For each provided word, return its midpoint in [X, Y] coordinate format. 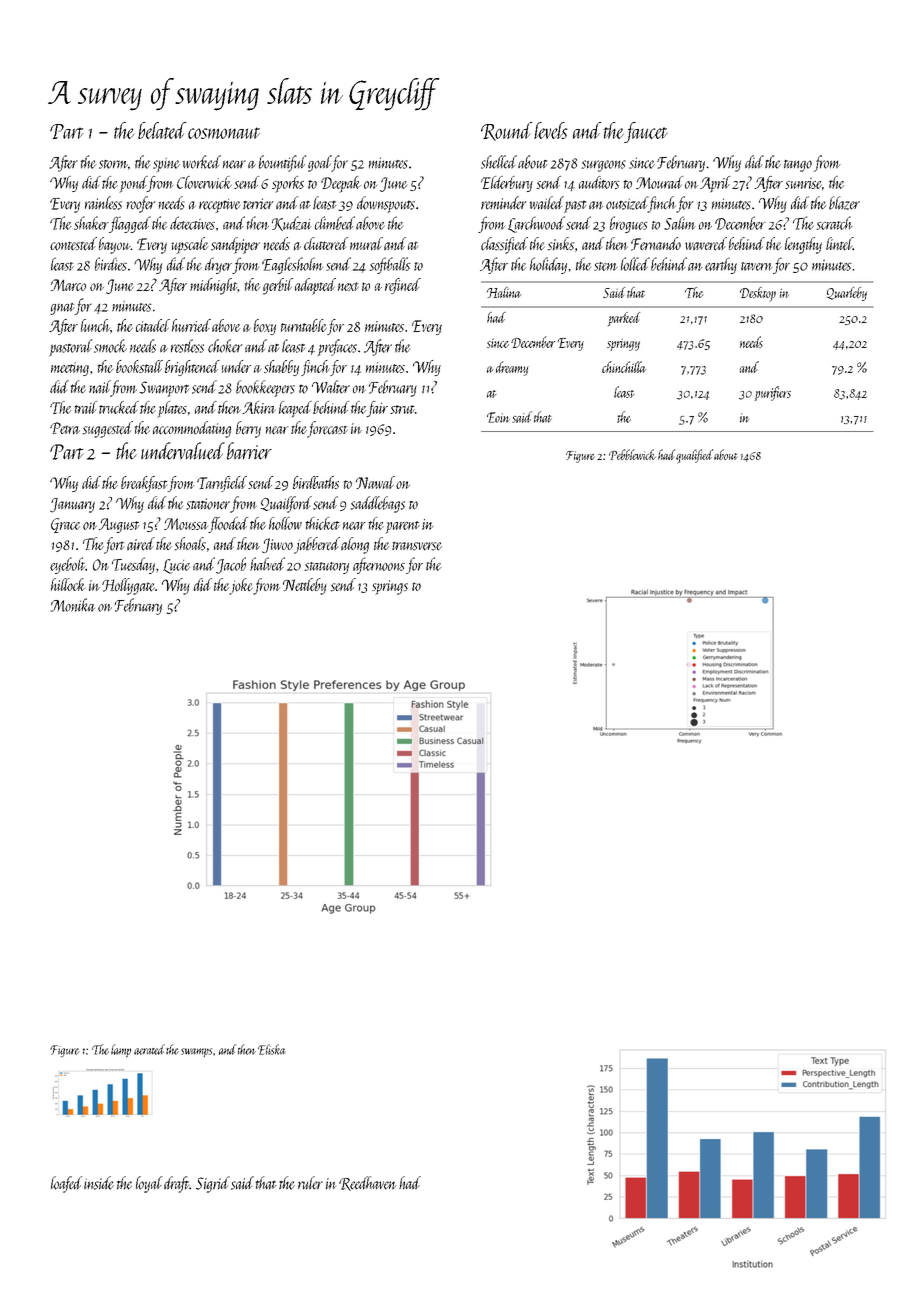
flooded [228, 525]
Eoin [498, 417]
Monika [73, 605]
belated [162, 130]
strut [402, 409]
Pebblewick [632, 454]
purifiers [773, 393]
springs [390, 587]
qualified [694, 456]
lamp [121, 1050]
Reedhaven [368, 1183]
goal [319, 163]
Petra [65, 428]
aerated [149, 1049]
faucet [645, 132]
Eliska [272, 1049]
